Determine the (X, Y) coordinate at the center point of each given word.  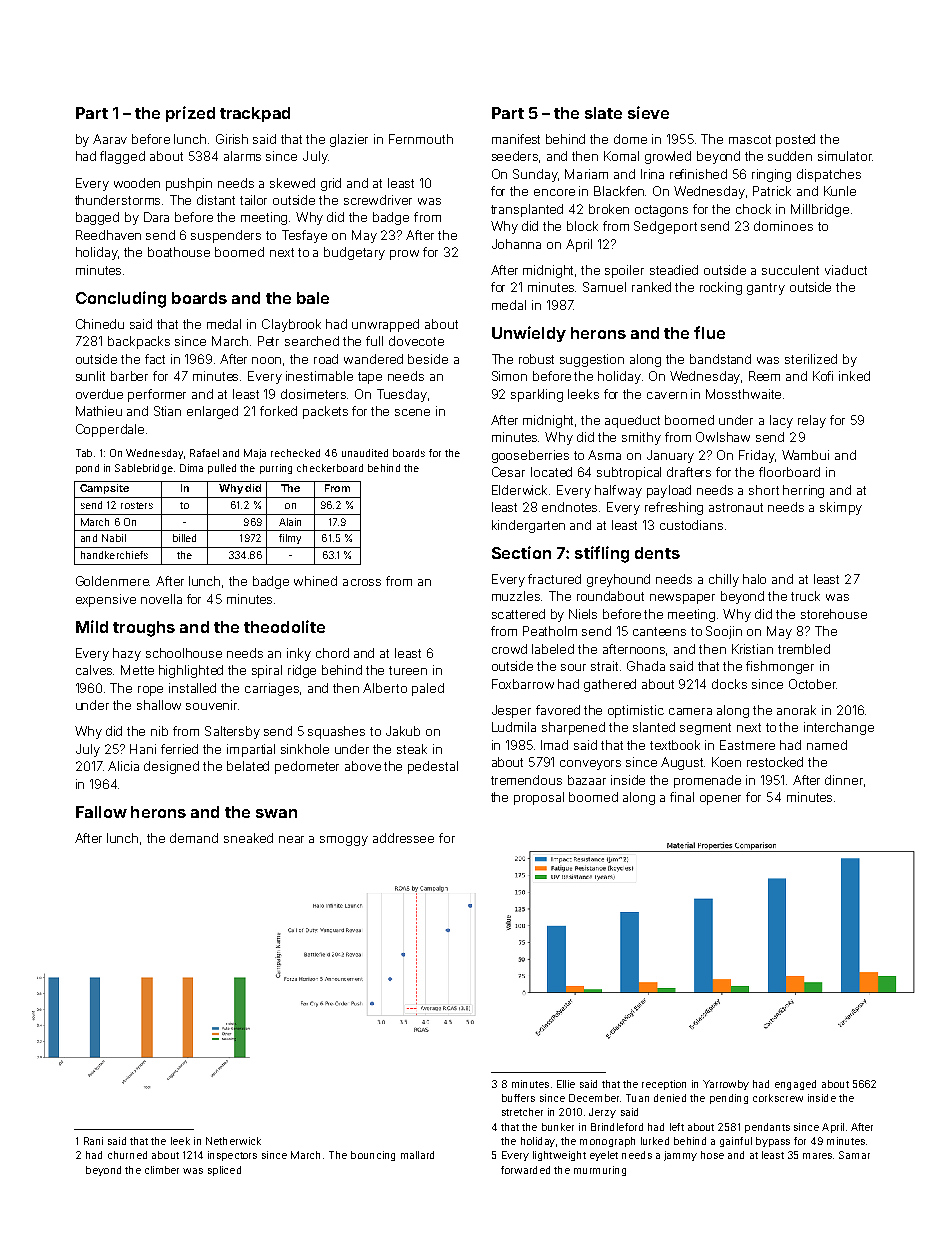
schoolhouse (184, 653)
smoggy (344, 841)
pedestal (433, 767)
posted (795, 140)
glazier (349, 140)
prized (190, 114)
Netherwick (233, 1141)
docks (729, 684)
